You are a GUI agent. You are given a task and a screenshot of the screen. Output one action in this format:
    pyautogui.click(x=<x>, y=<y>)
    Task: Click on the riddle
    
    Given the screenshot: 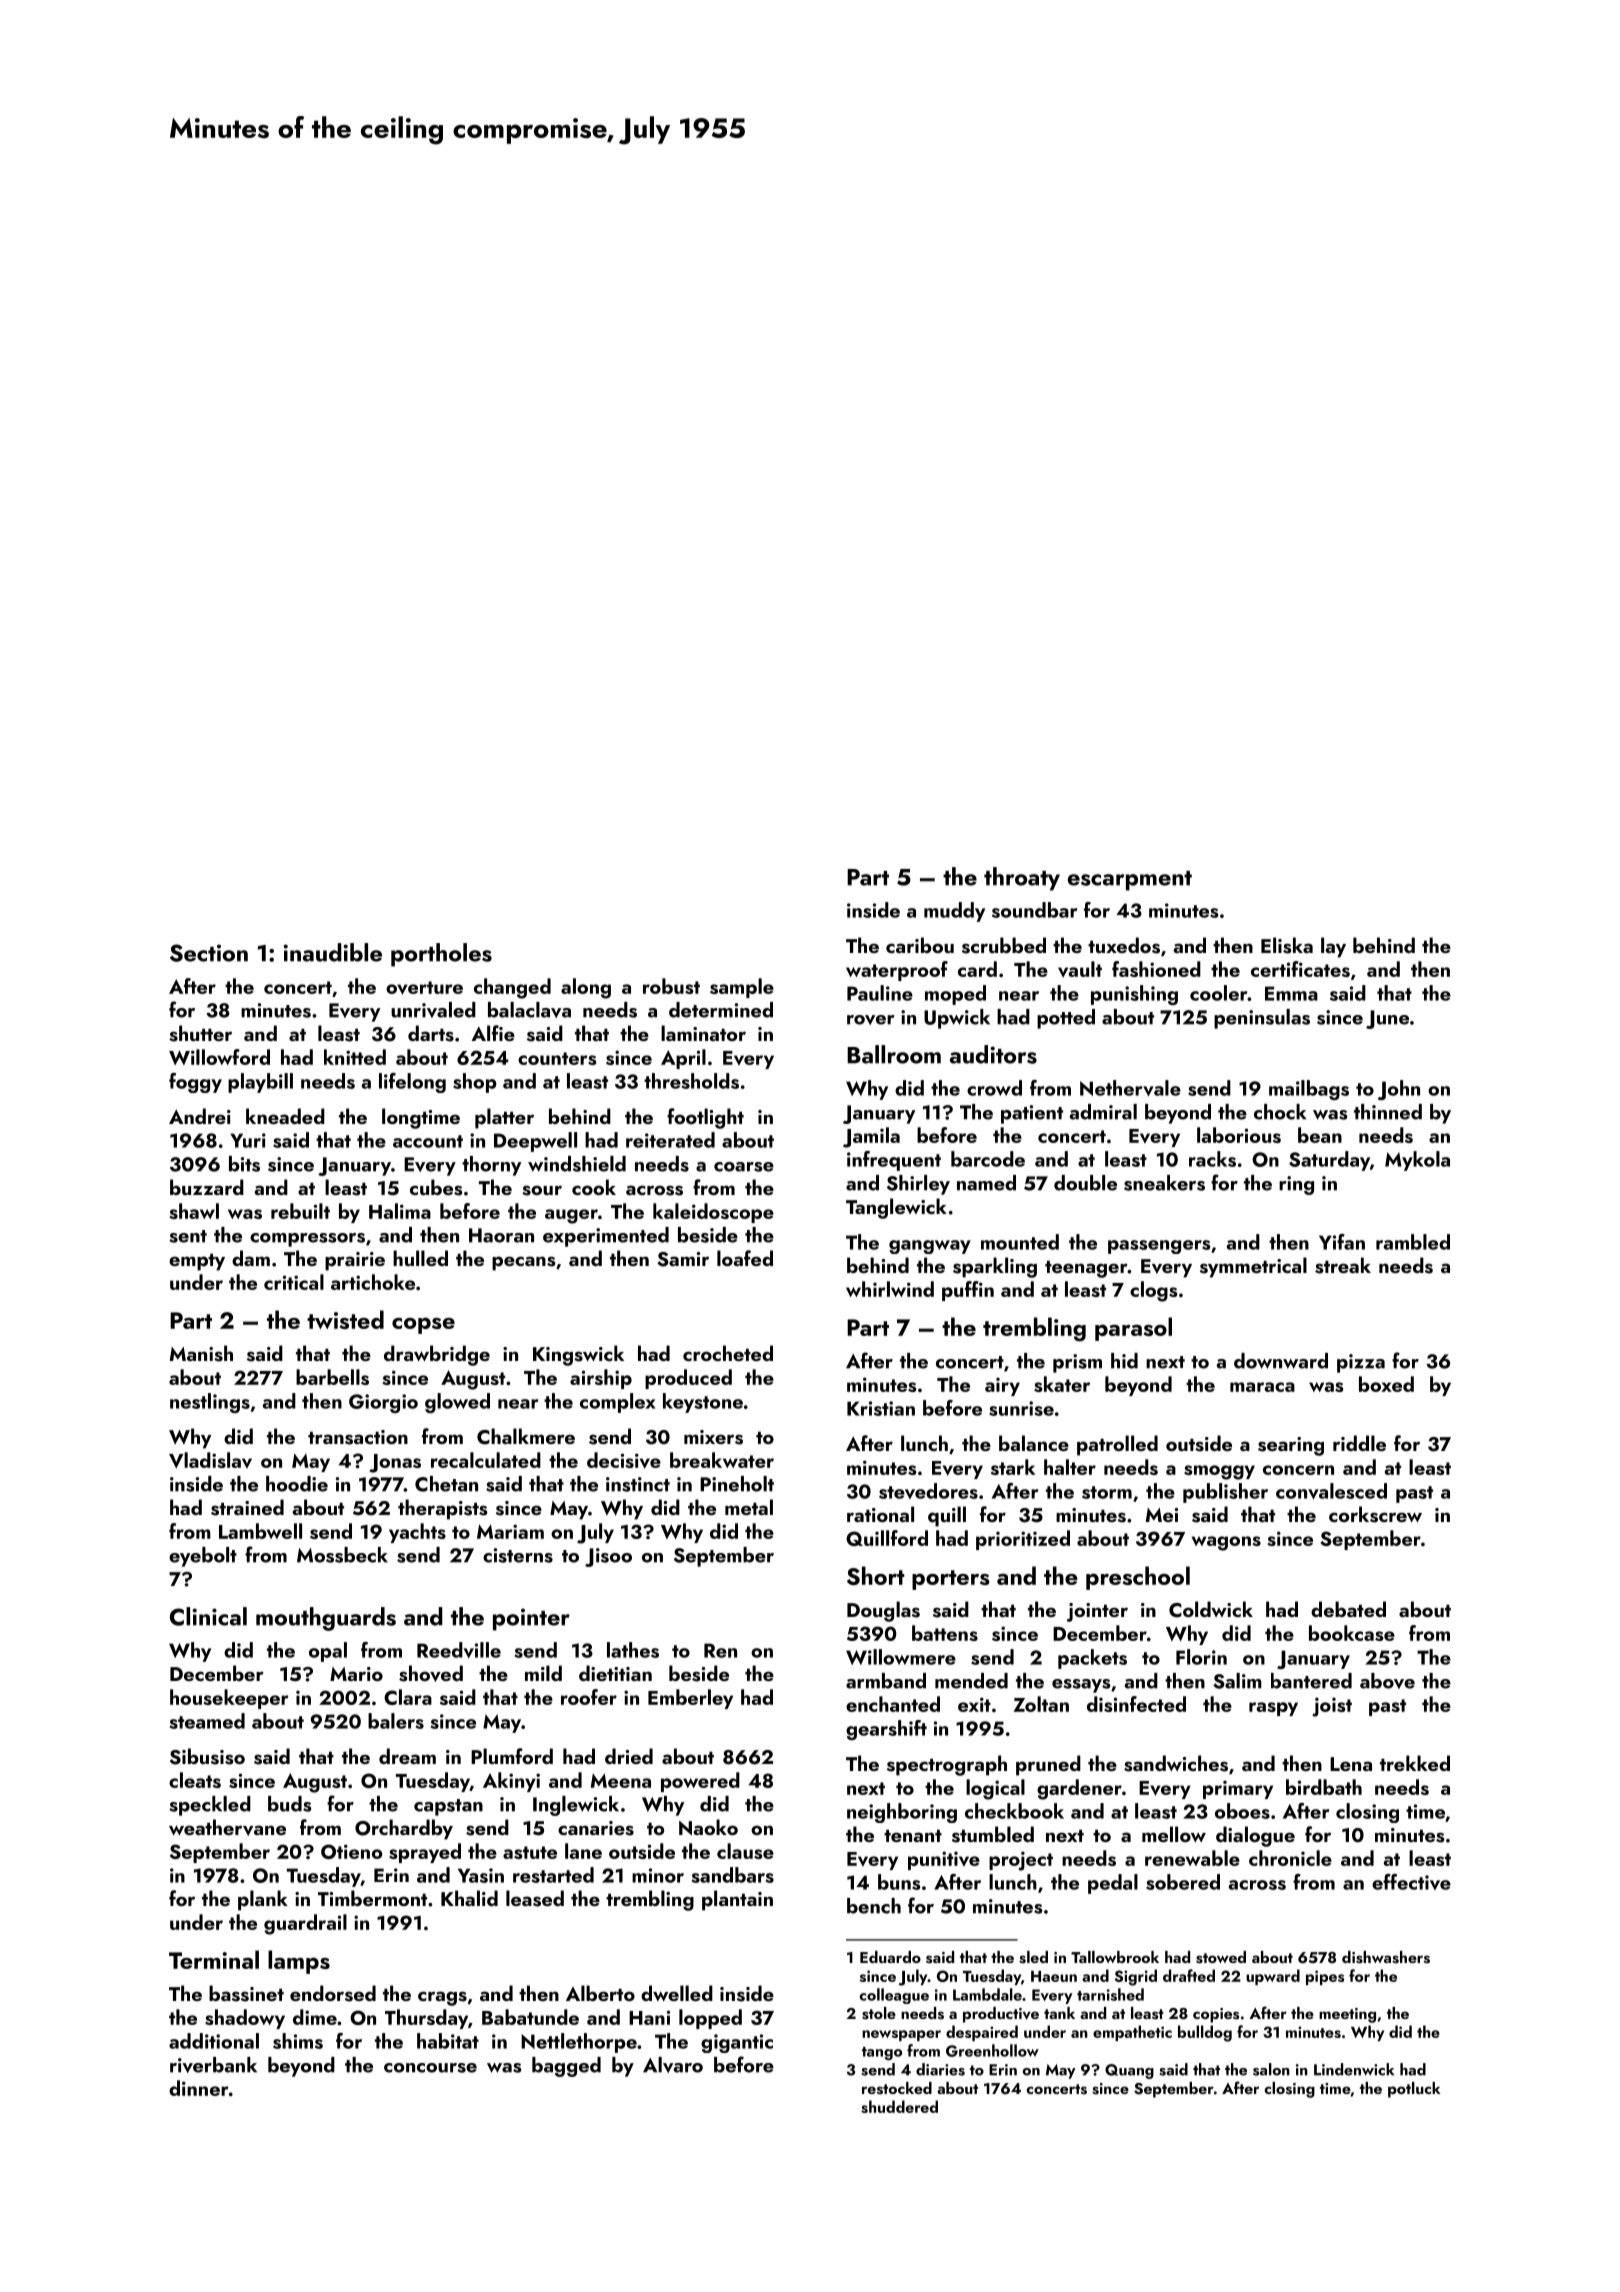 What is the action you would take?
    pyautogui.click(x=1359, y=1443)
